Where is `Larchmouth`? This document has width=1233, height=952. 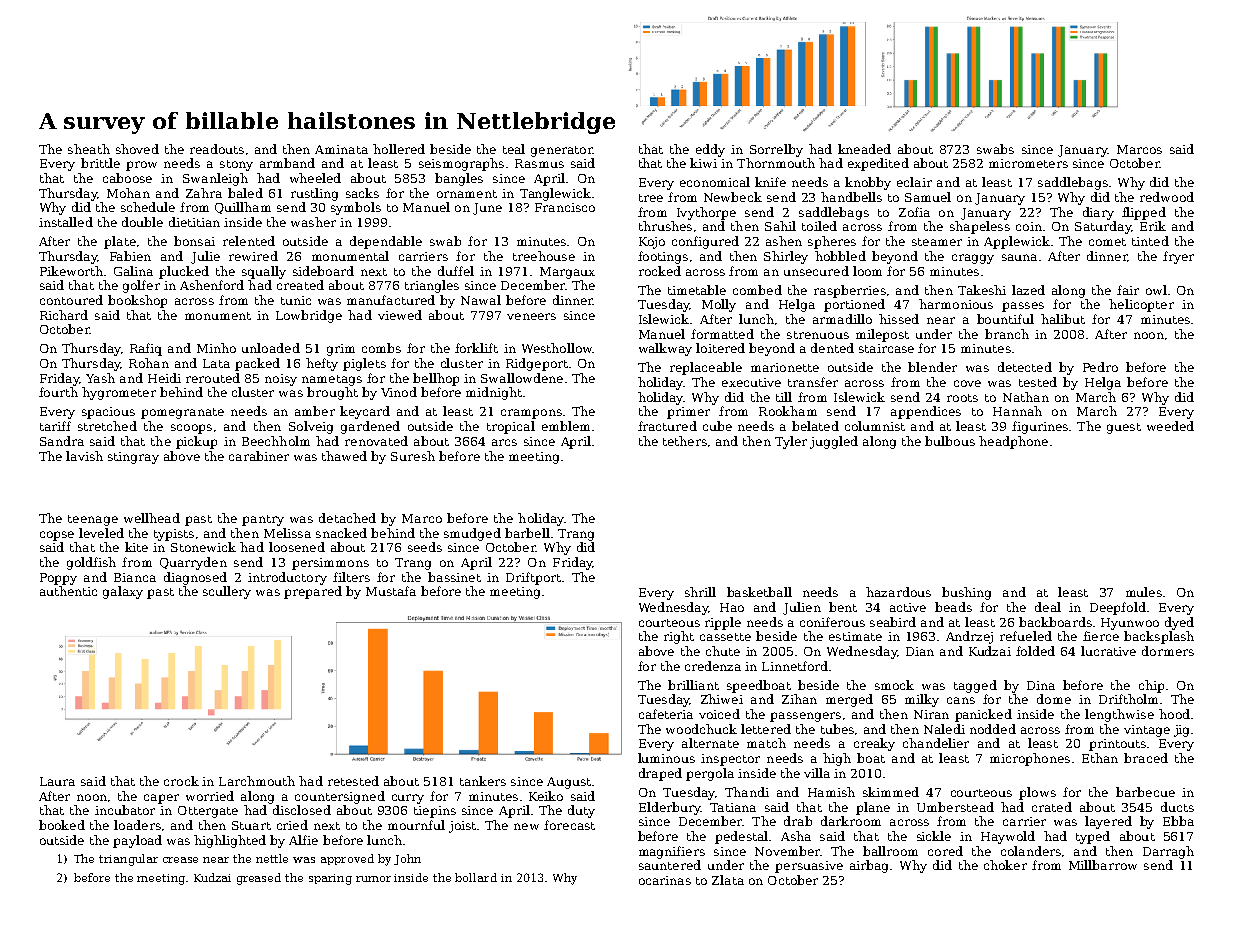
Larchmouth is located at coordinates (257, 781).
